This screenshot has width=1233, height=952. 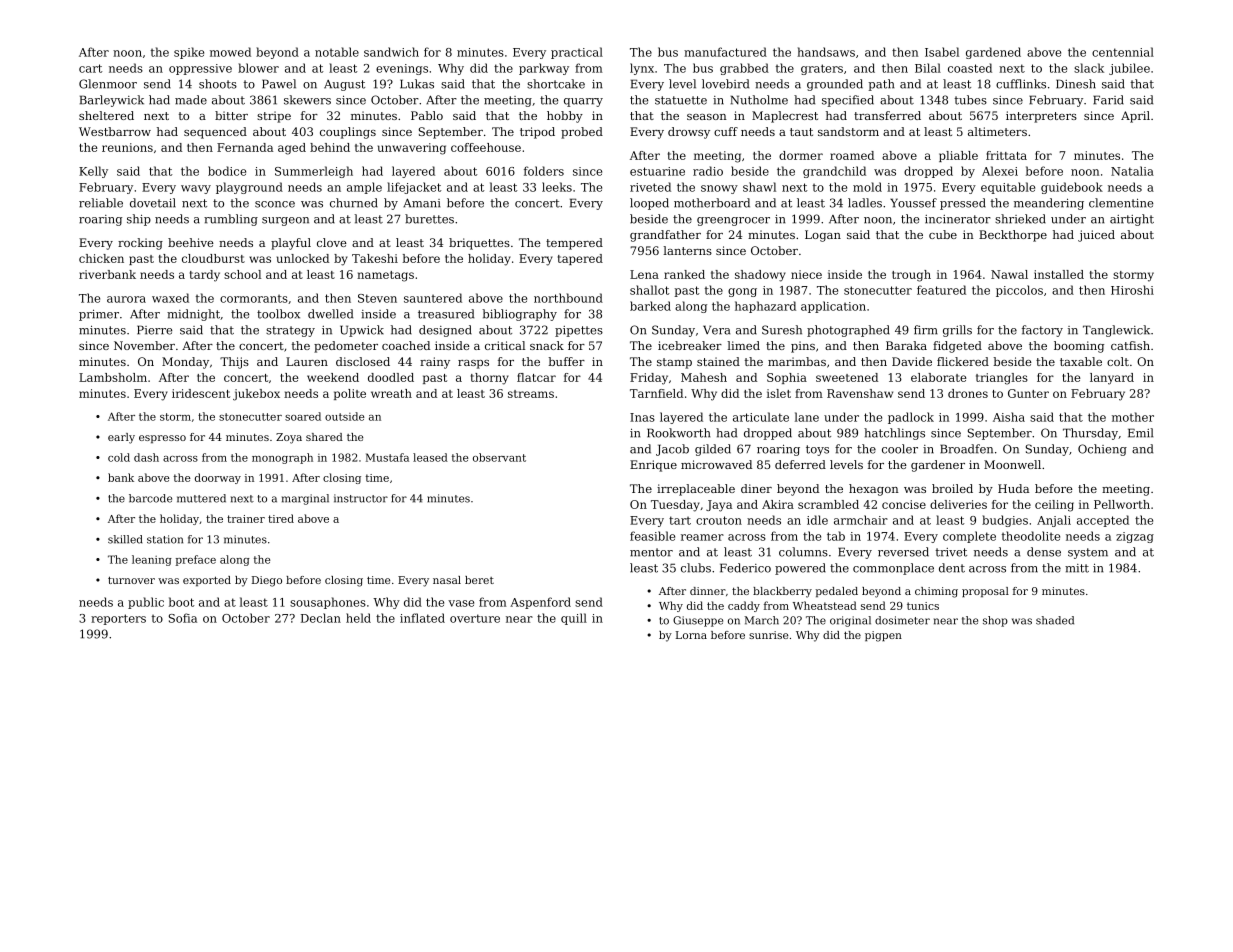 I want to click on Inas, so click(x=642, y=417).
